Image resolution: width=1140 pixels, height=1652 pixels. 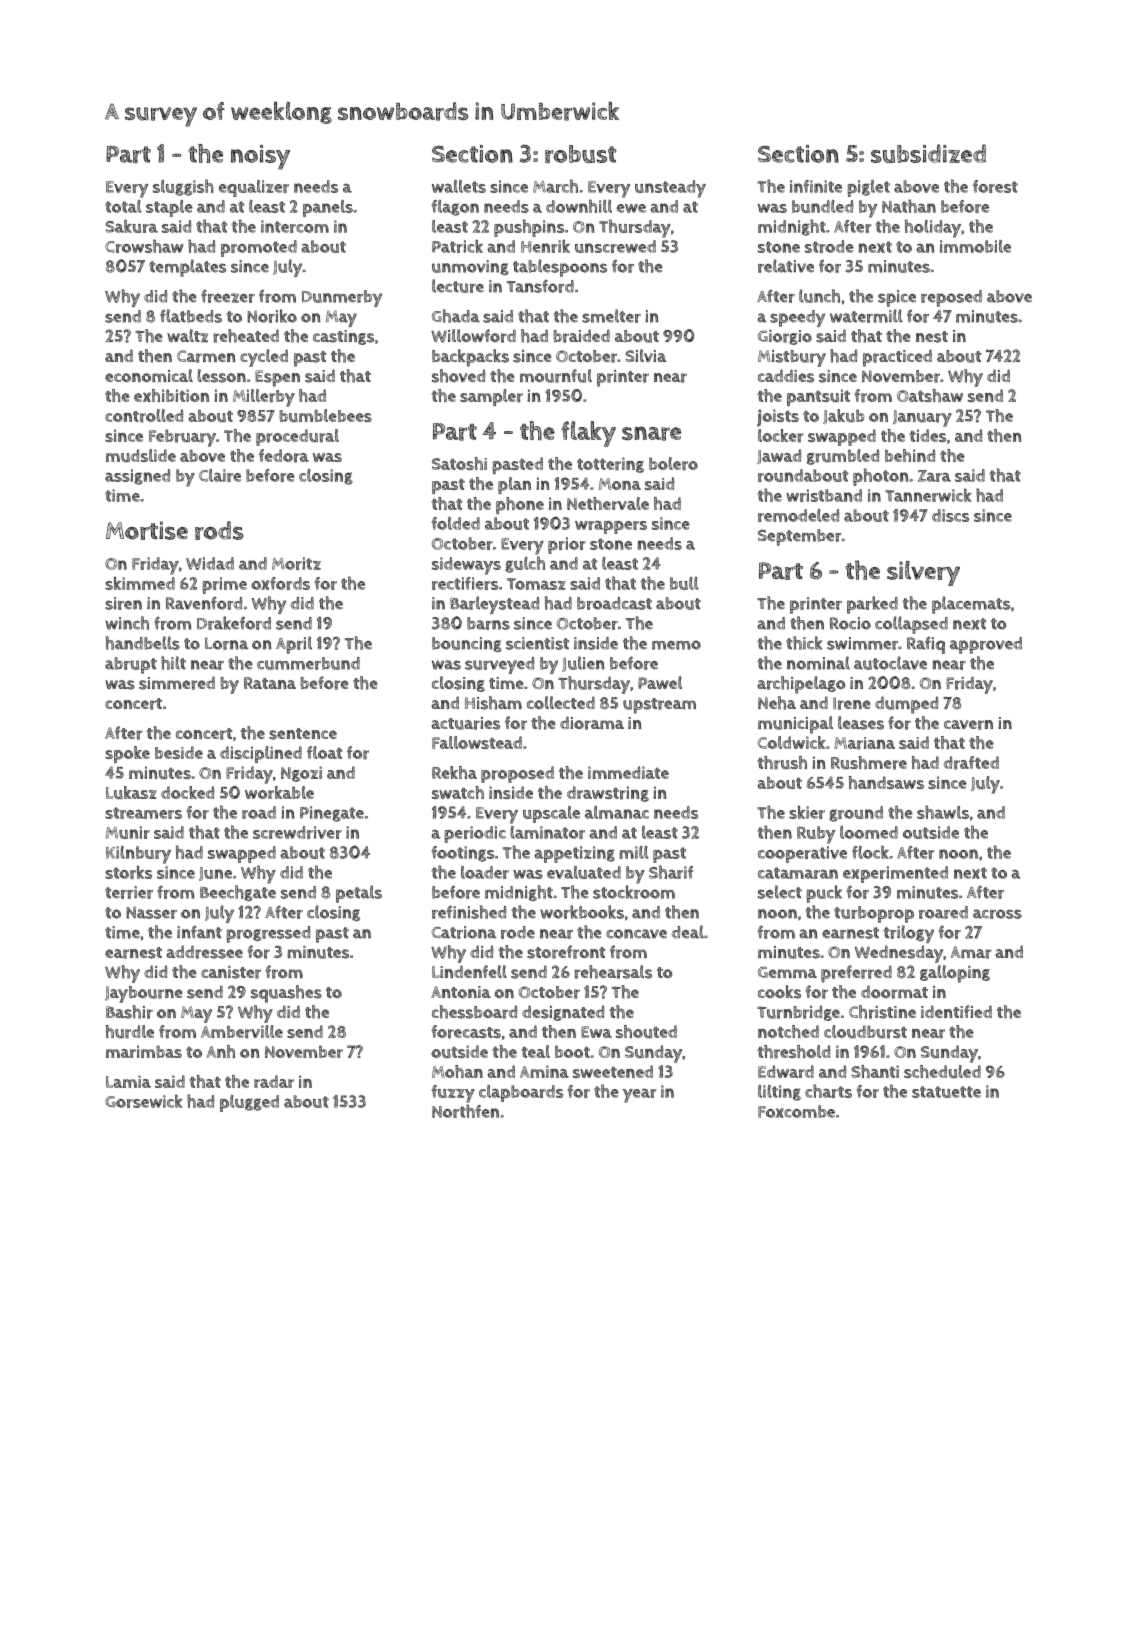 What do you see at coordinates (872, 605) in the document?
I see `parked` at bounding box center [872, 605].
